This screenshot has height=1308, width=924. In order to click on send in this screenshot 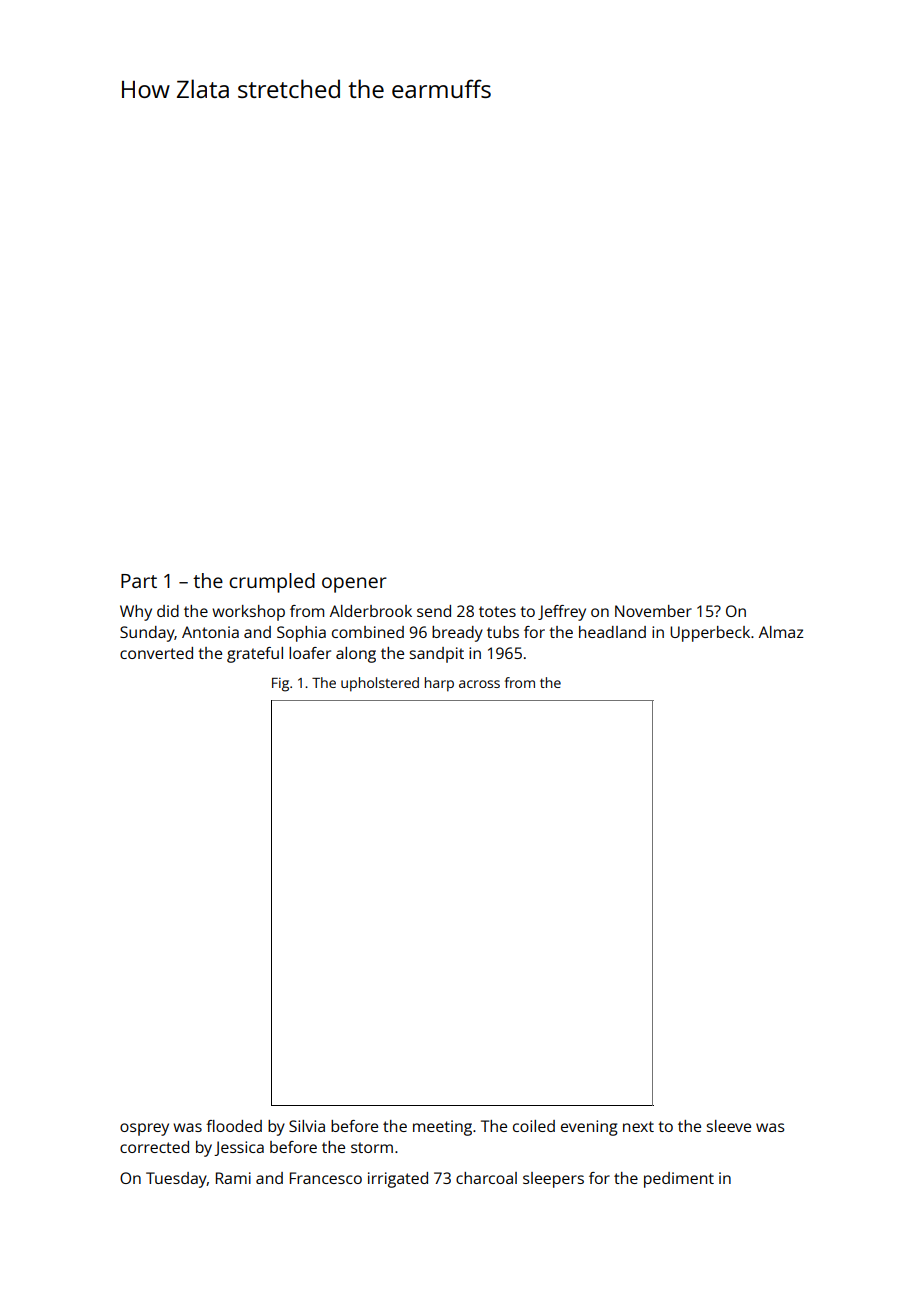, I will do `click(434, 611)`.
